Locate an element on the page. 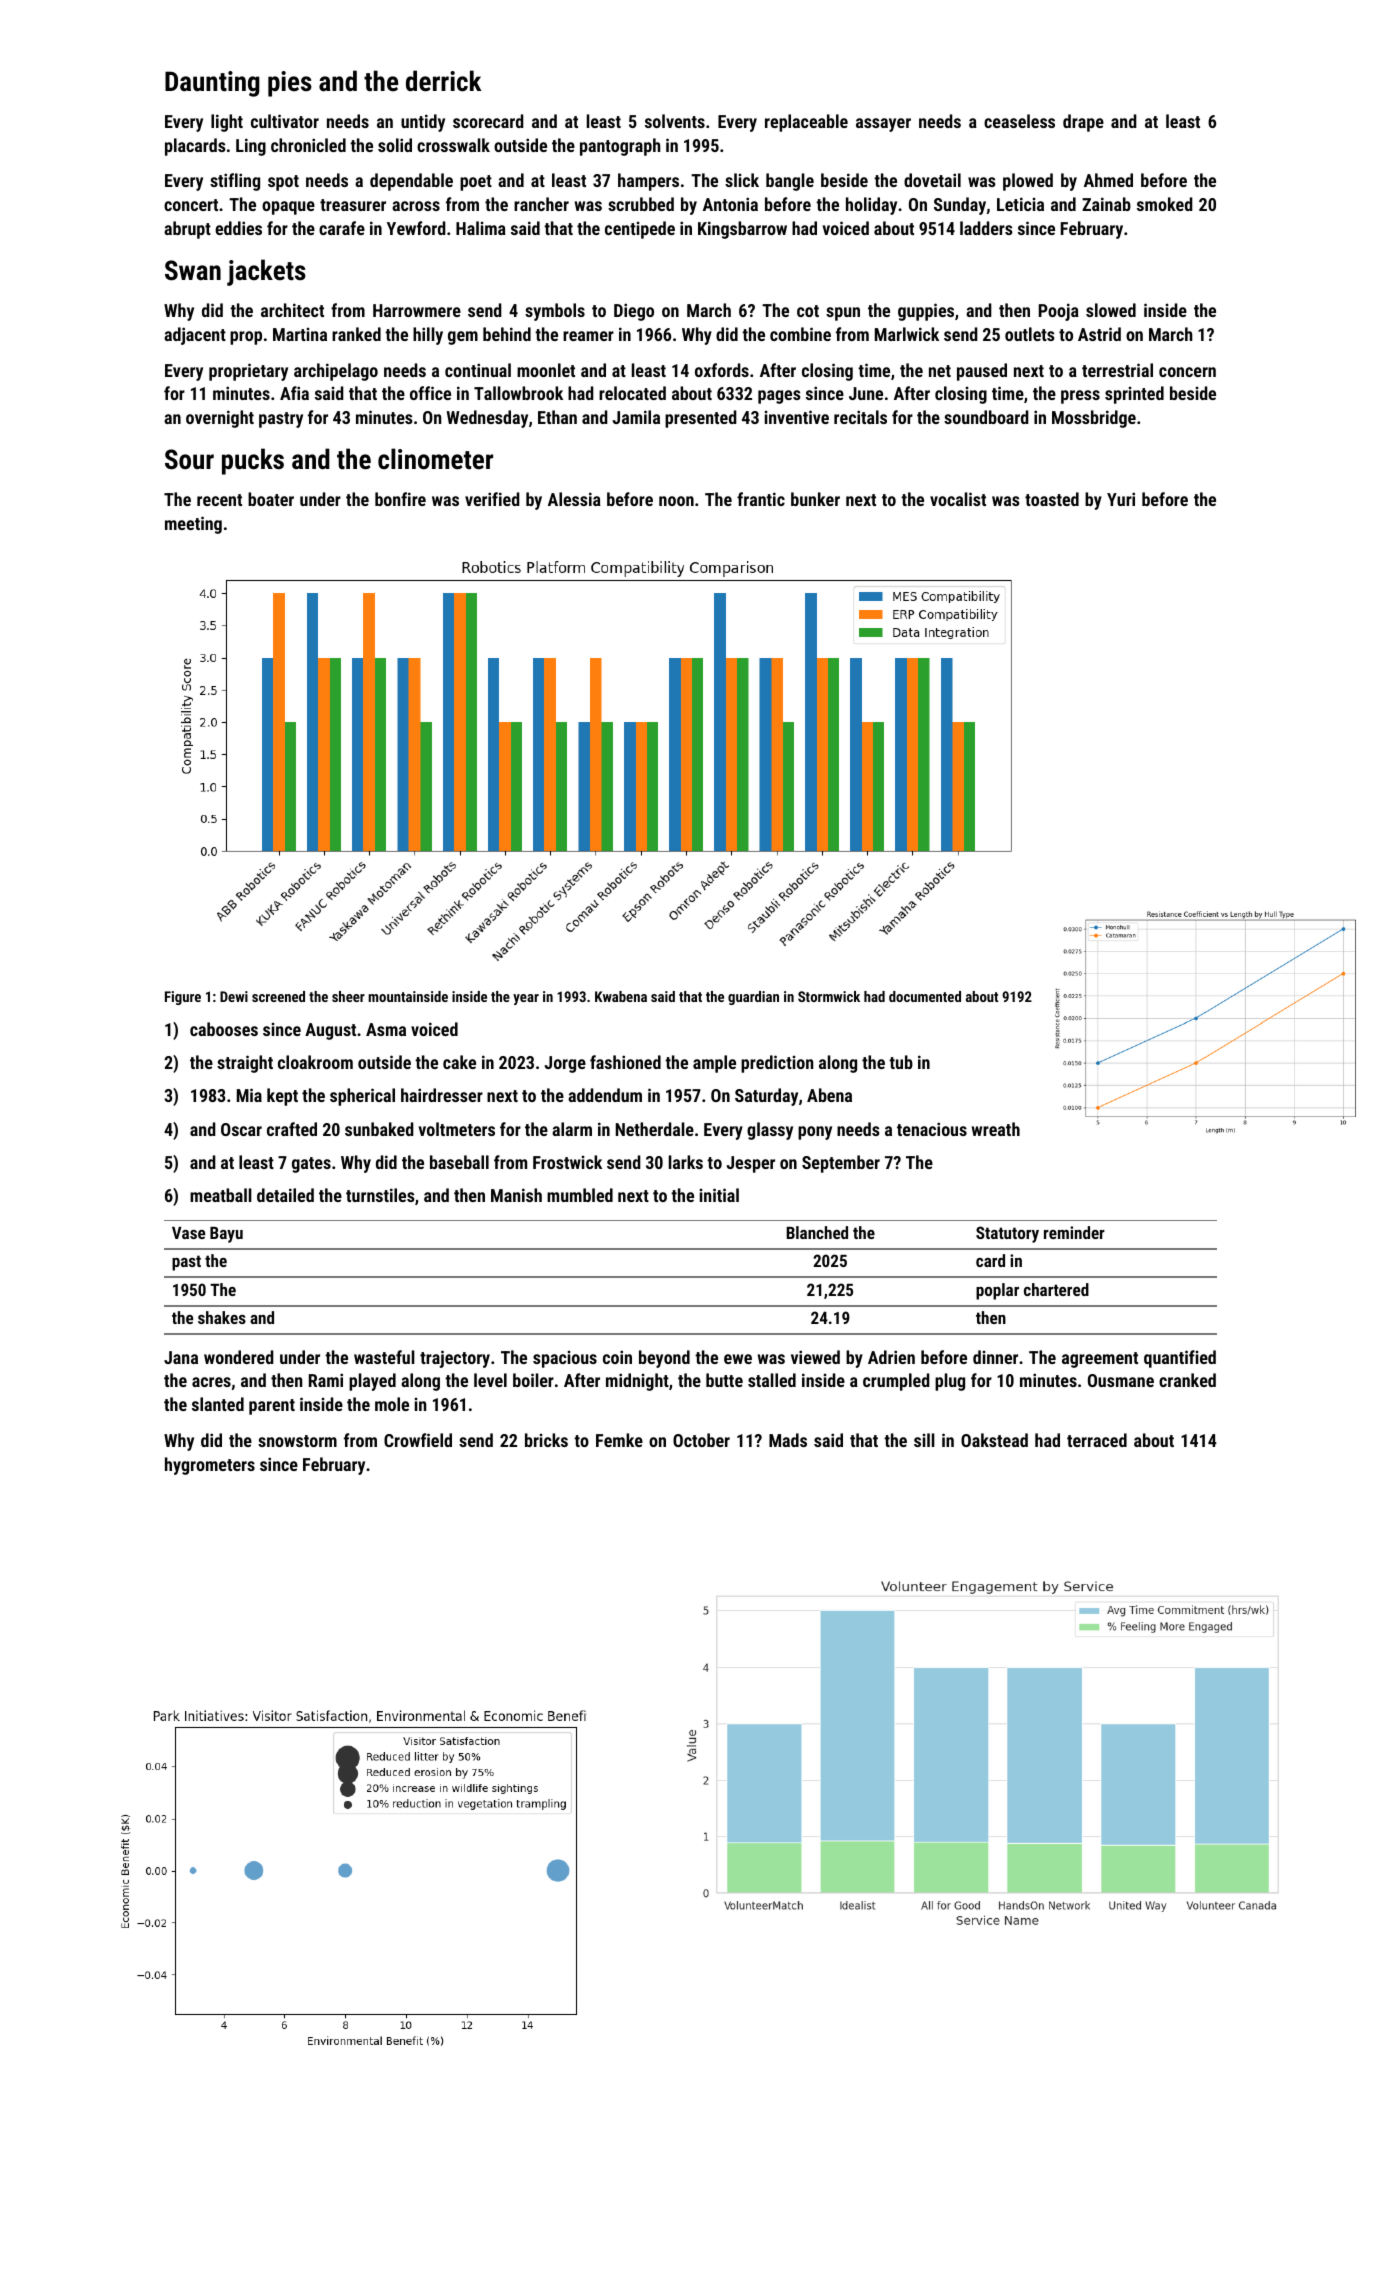 Image resolution: width=1381 pixels, height=2275 pixels. stalled is located at coordinates (772, 1380).
